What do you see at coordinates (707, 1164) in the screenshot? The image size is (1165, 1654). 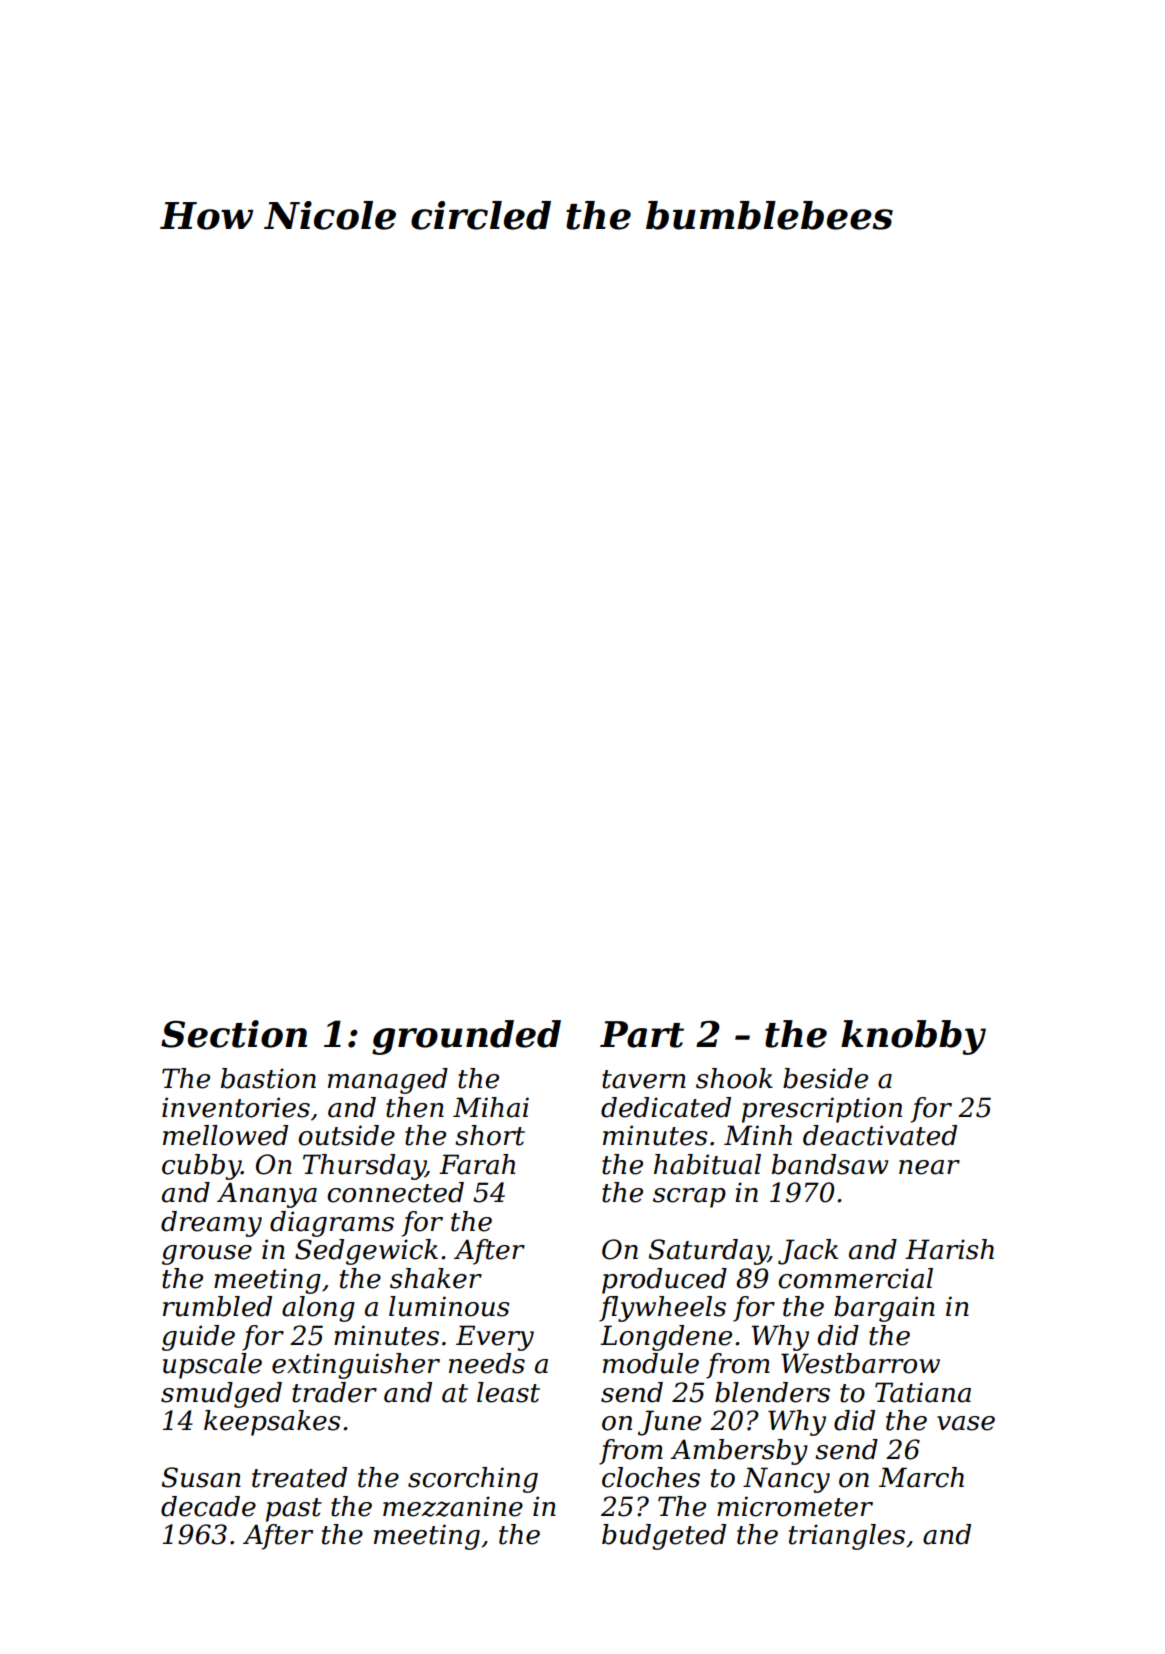 I see `habitual` at bounding box center [707, 1164].
